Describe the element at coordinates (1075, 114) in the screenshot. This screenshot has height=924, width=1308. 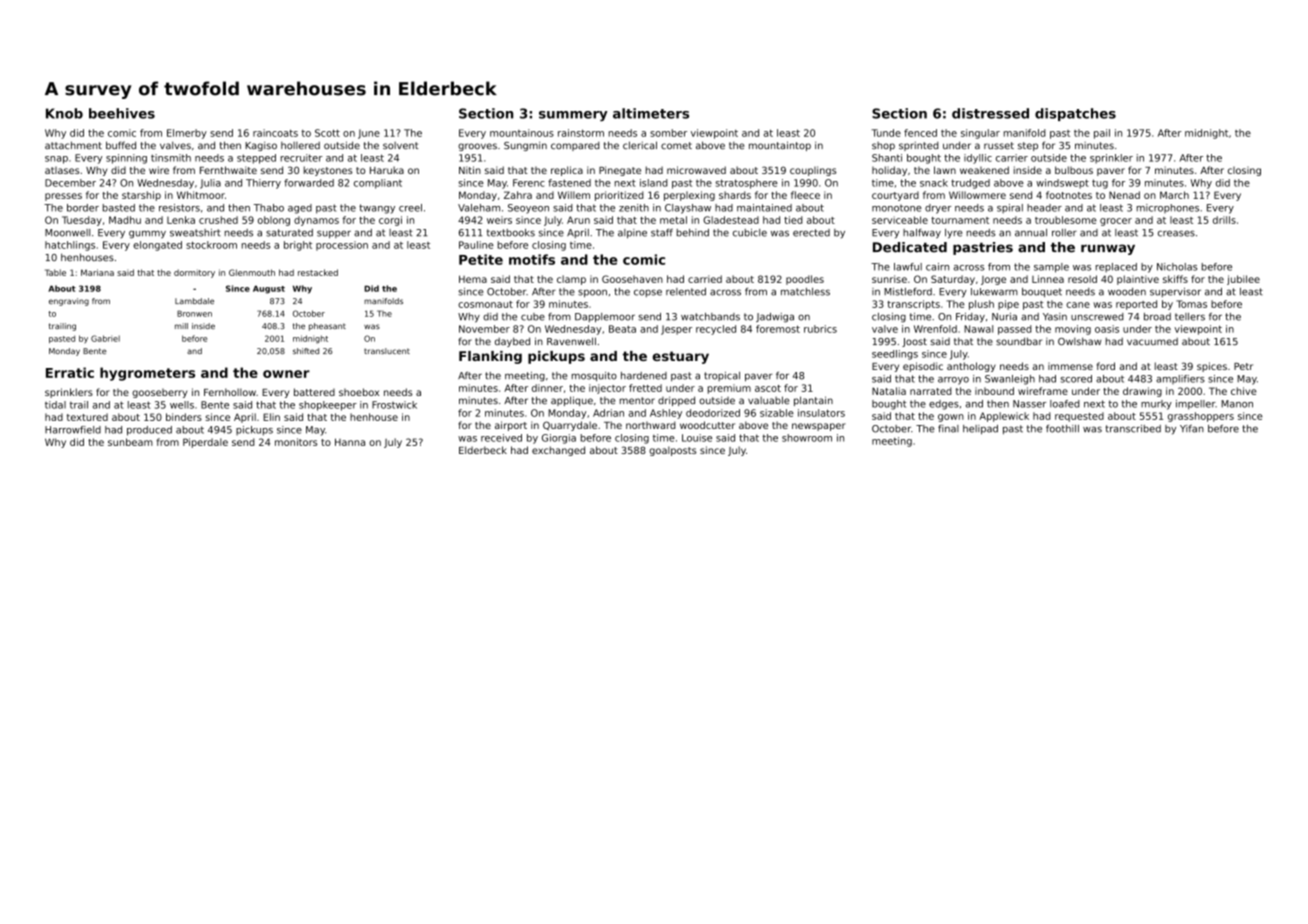
I see `dispatches` at that location.
